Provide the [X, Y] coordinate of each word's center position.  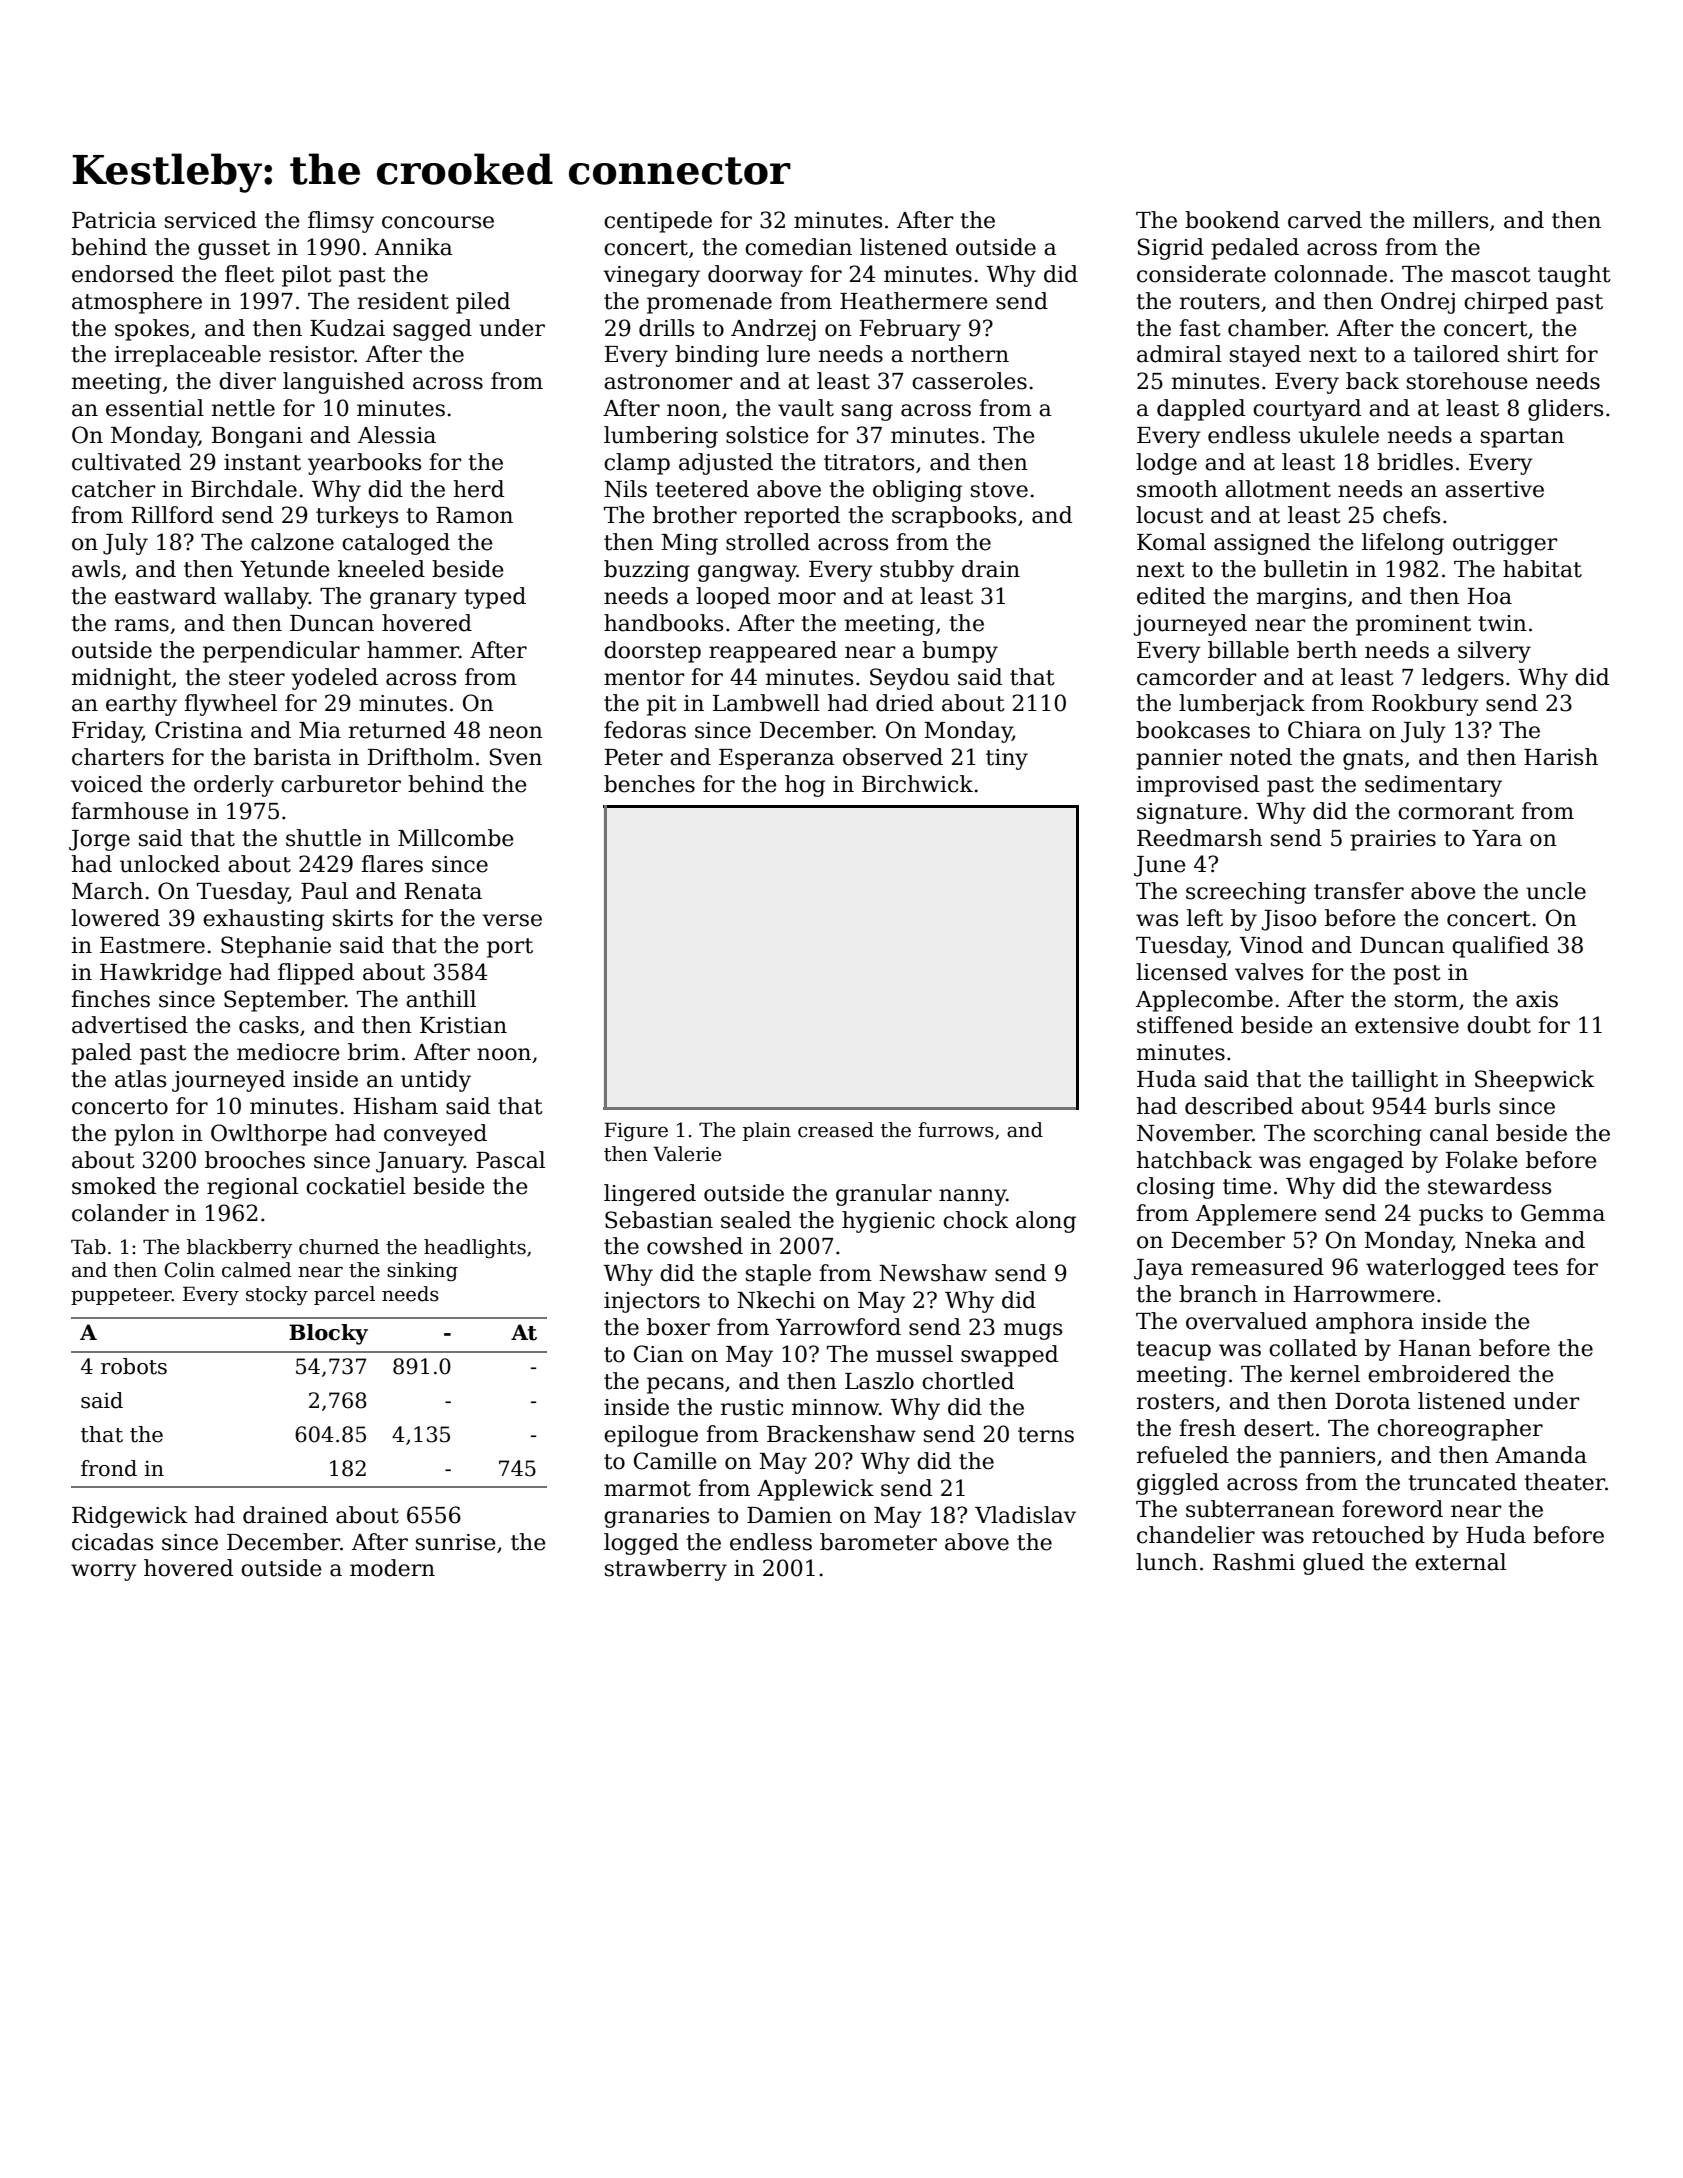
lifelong [1403, 544]
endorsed [123, 274]
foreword [1392, 1509]
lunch [1167, 1562]
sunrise [456, 1542]
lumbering [661, 437]
